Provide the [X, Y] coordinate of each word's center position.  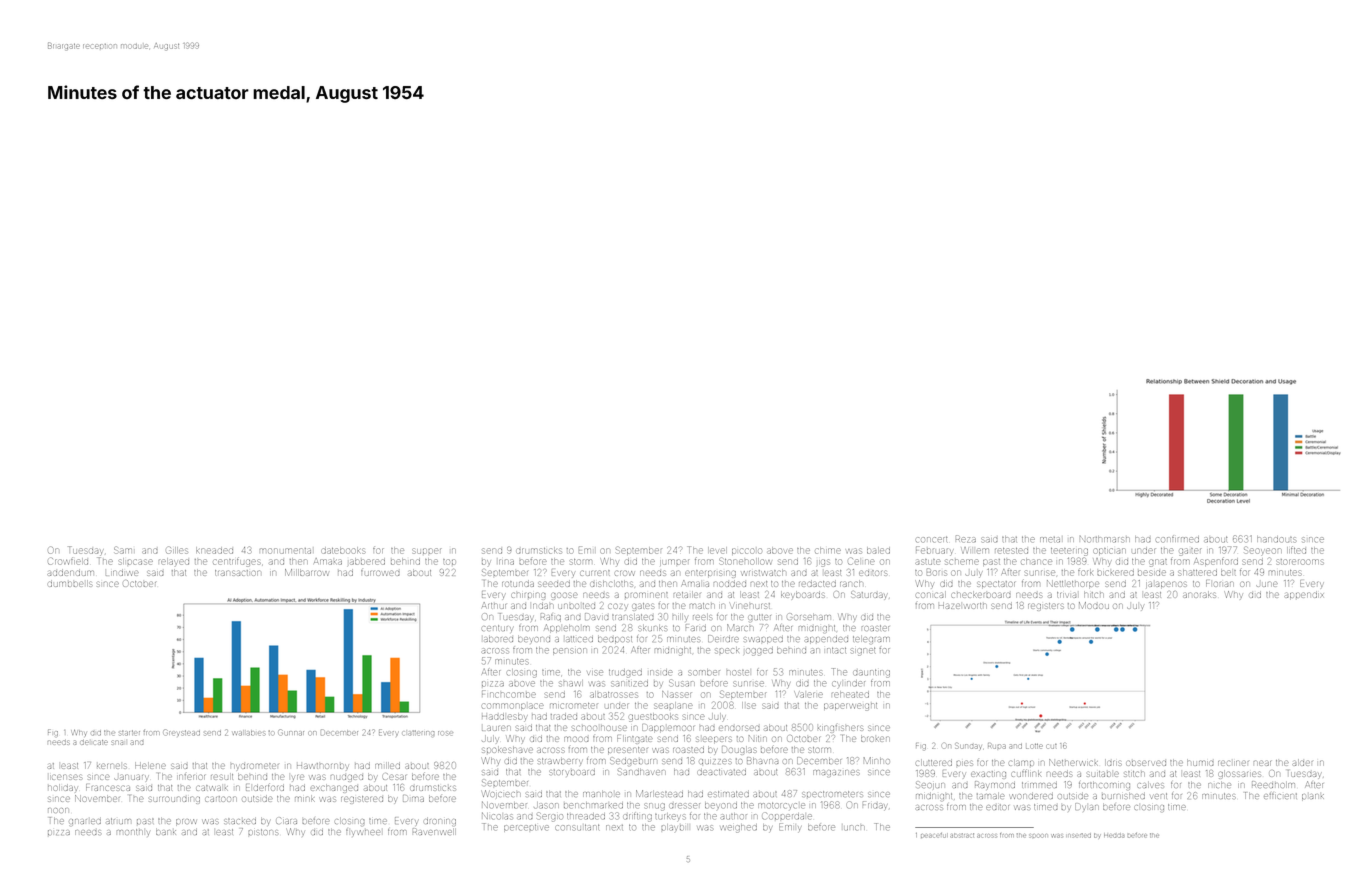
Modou [1094, 605]
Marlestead [659, 793]
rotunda [518, 583]
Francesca [108, 787]
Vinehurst [750, 606]
